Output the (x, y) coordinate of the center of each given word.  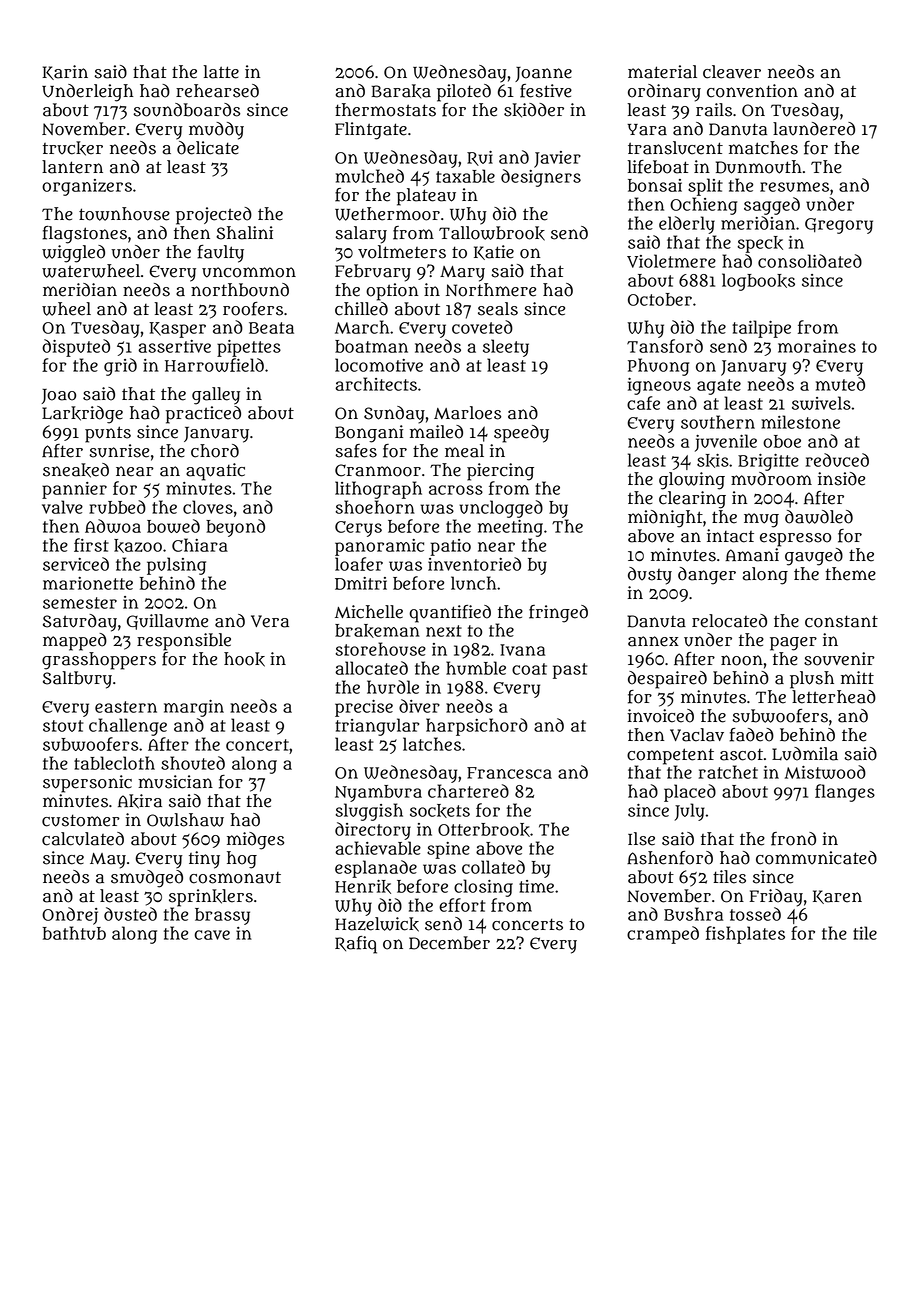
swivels (821, 403)
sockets (440, 811)
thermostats (385, 110)
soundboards (186, 110)
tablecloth (114, 763)
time (536, 886)
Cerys (358, 529)
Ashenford (670, 858)
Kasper (177, 330)
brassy (222, 916)
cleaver (732, 72)
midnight (665, 519)
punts (108, 434)
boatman (371, 346)
